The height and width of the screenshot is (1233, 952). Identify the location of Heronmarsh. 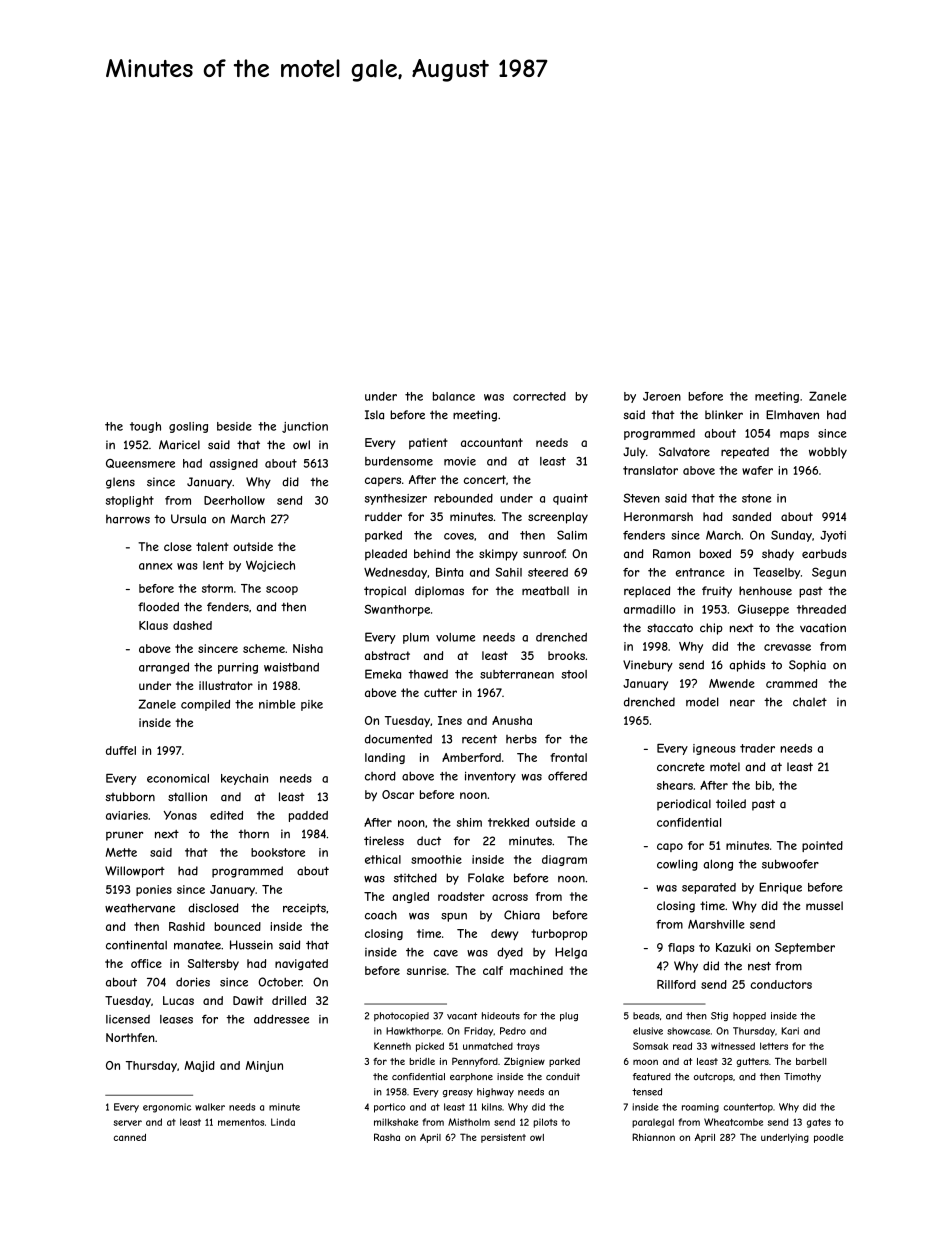
(658, 516).
